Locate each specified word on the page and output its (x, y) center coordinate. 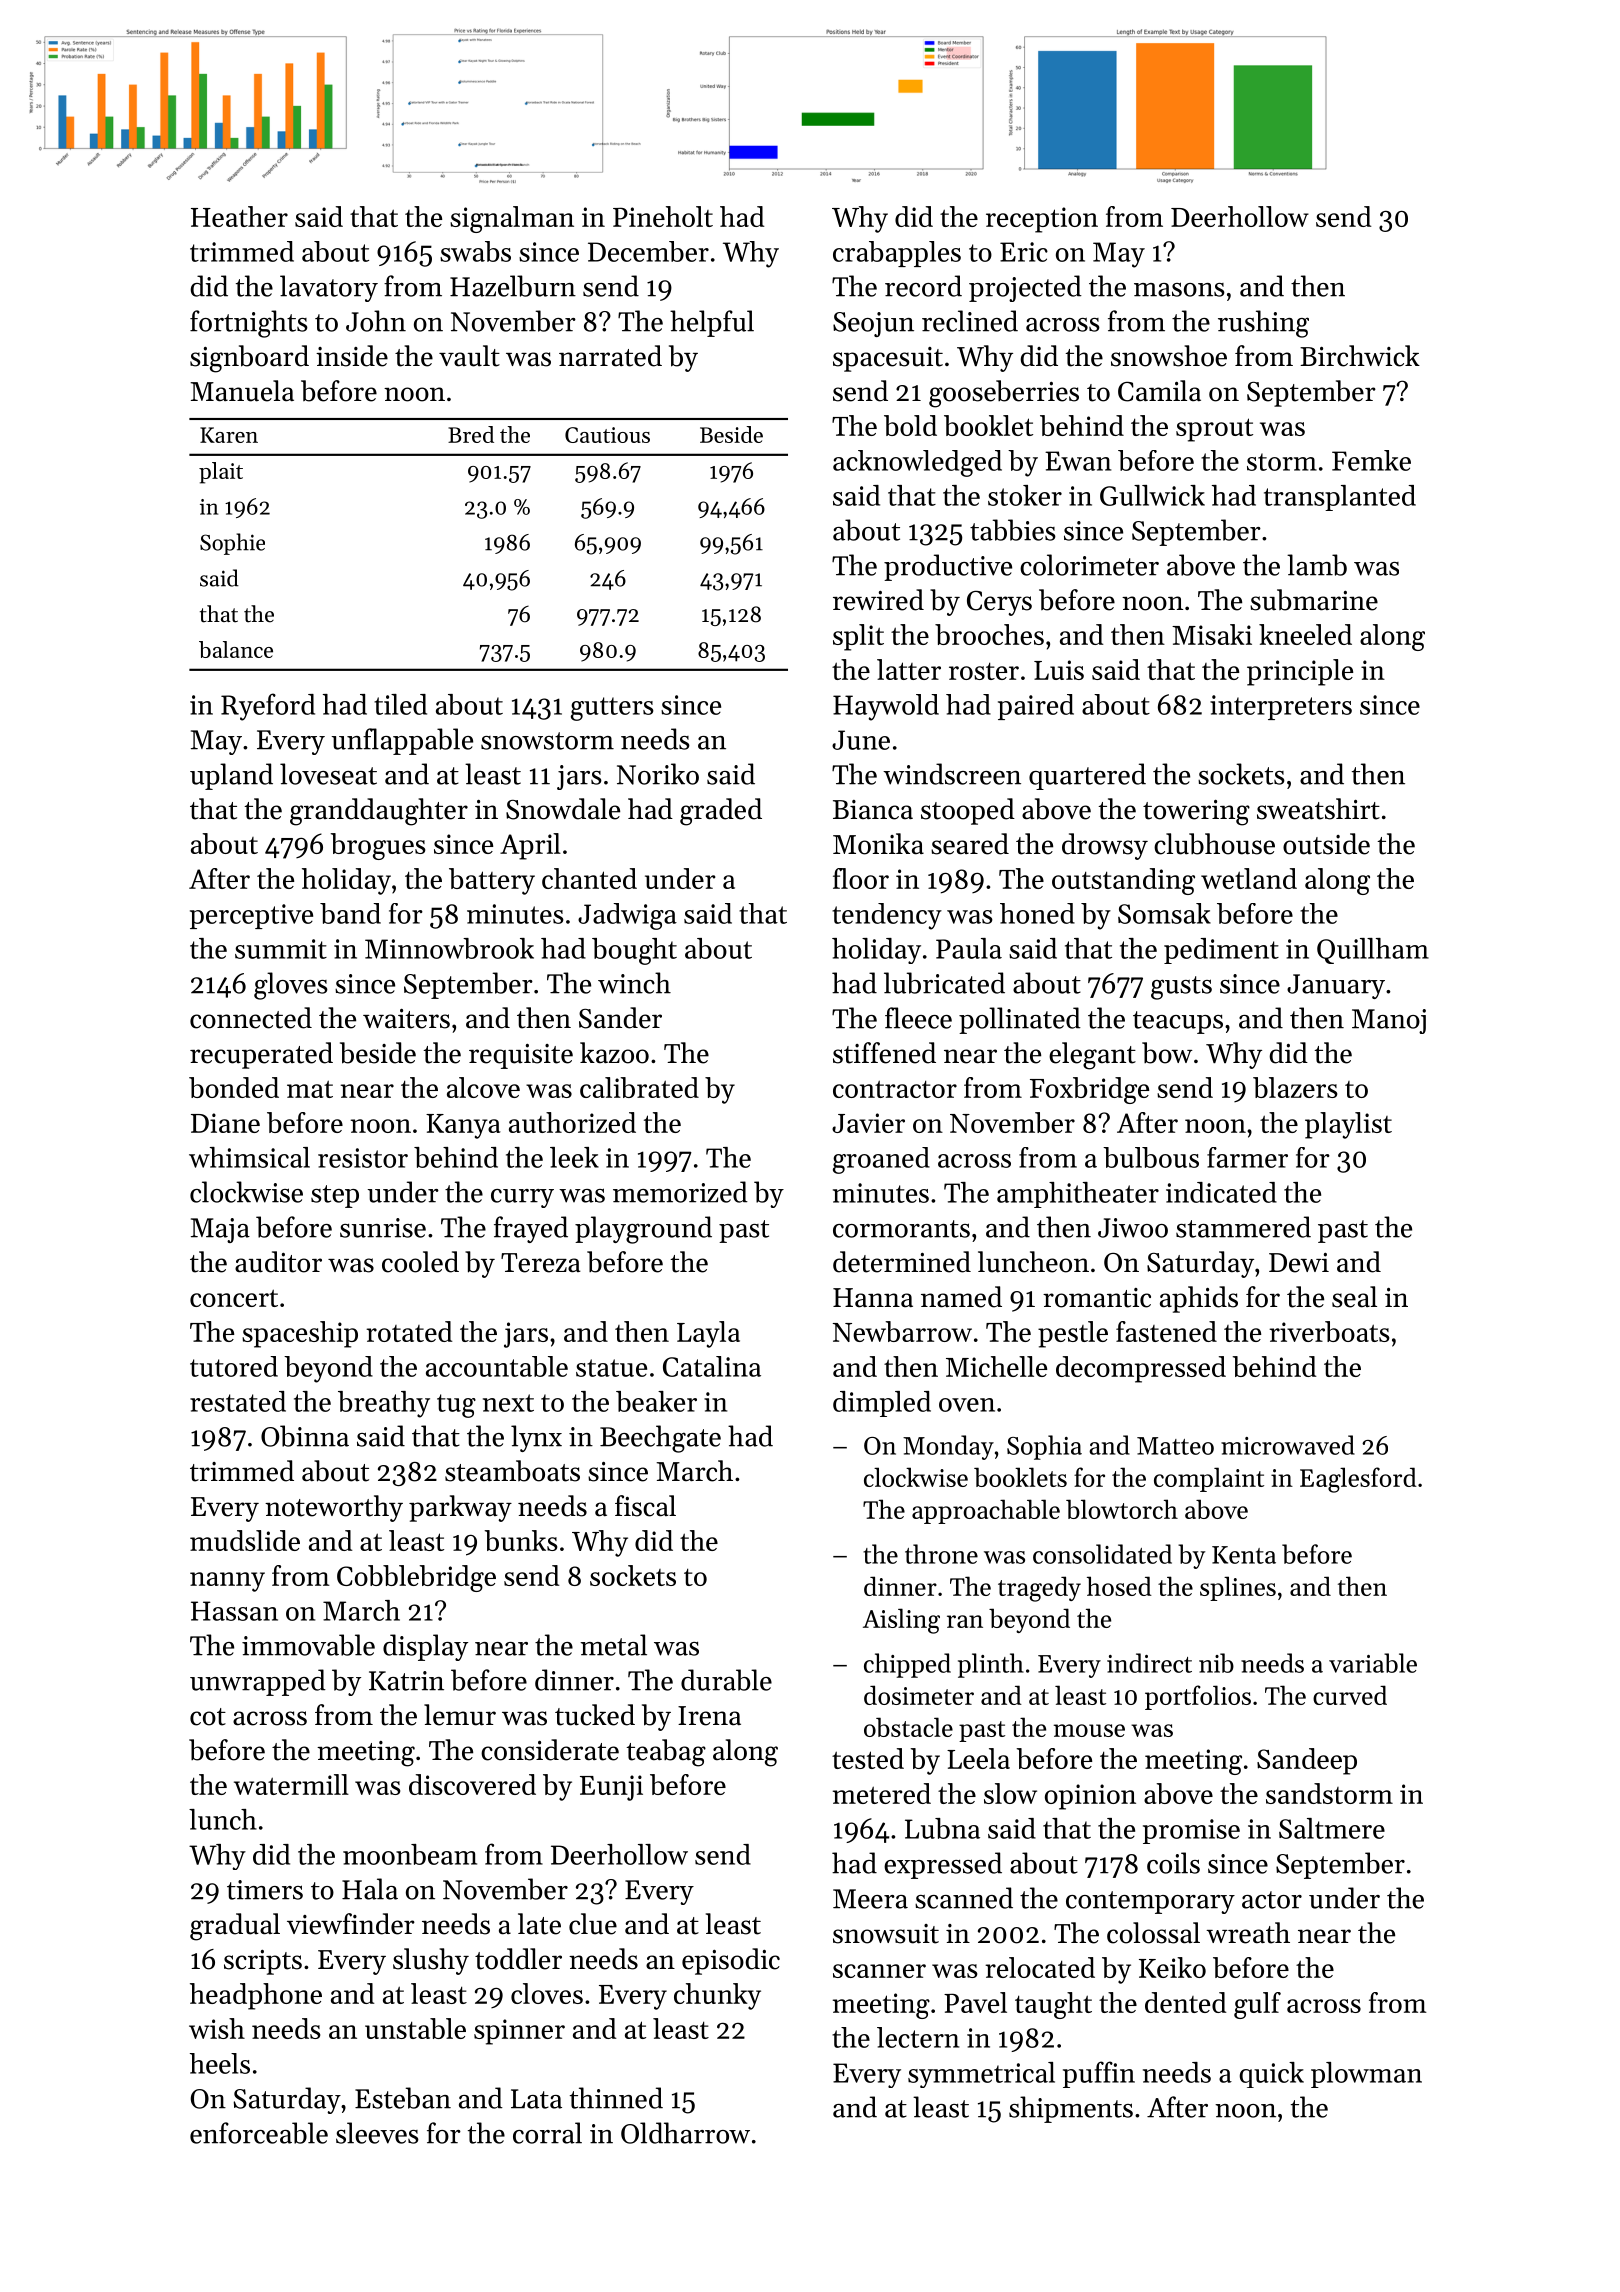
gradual (235, 1927)
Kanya (463, 1126)
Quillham (1373, 951)
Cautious (607, 435)
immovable (308, 1645)
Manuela (242, 391)
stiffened (884, 1053)
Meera (870, 1899)
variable (1373, 1663)
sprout (1214, 430)
